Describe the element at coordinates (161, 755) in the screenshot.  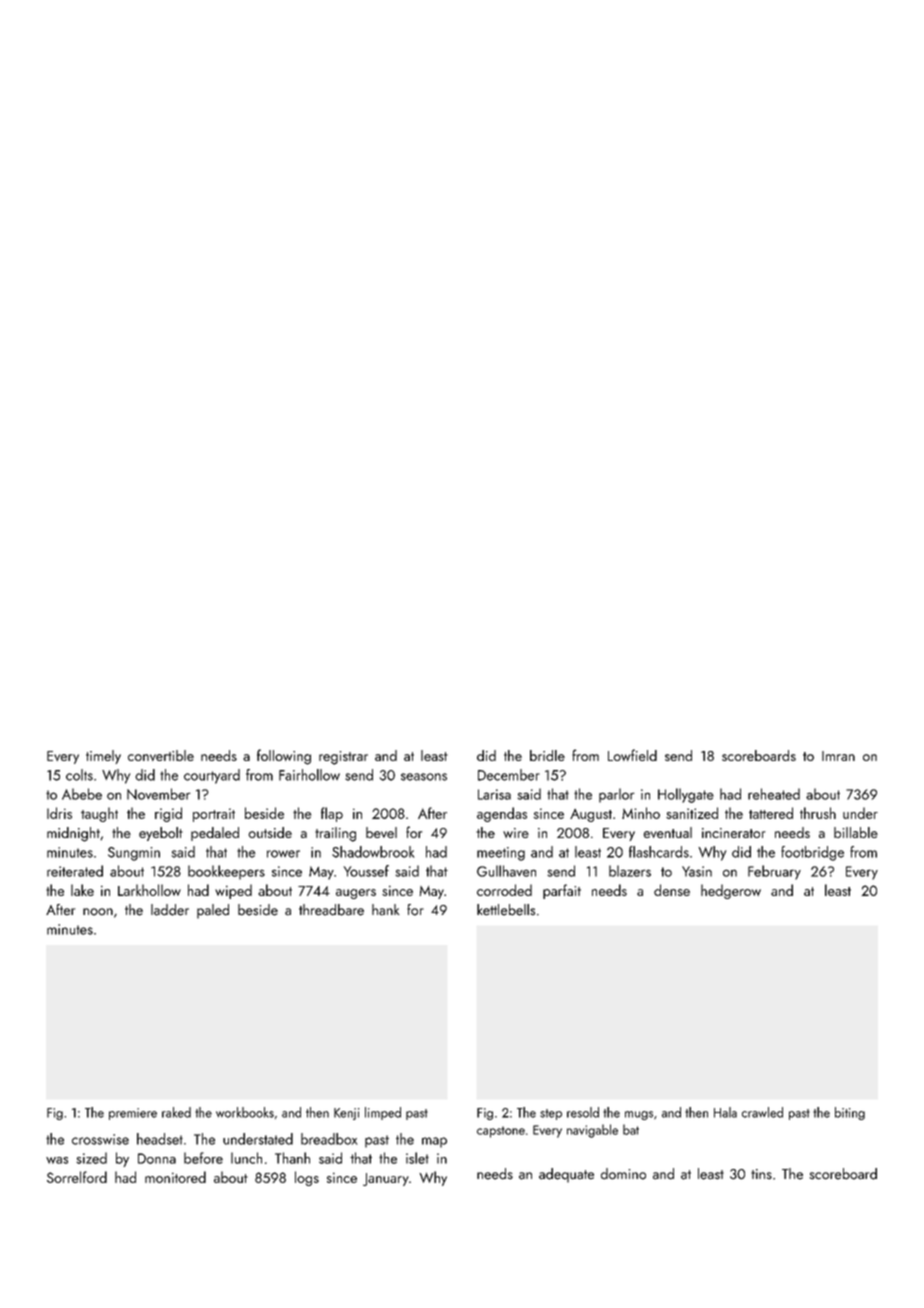
I see `convertible` at that location.
